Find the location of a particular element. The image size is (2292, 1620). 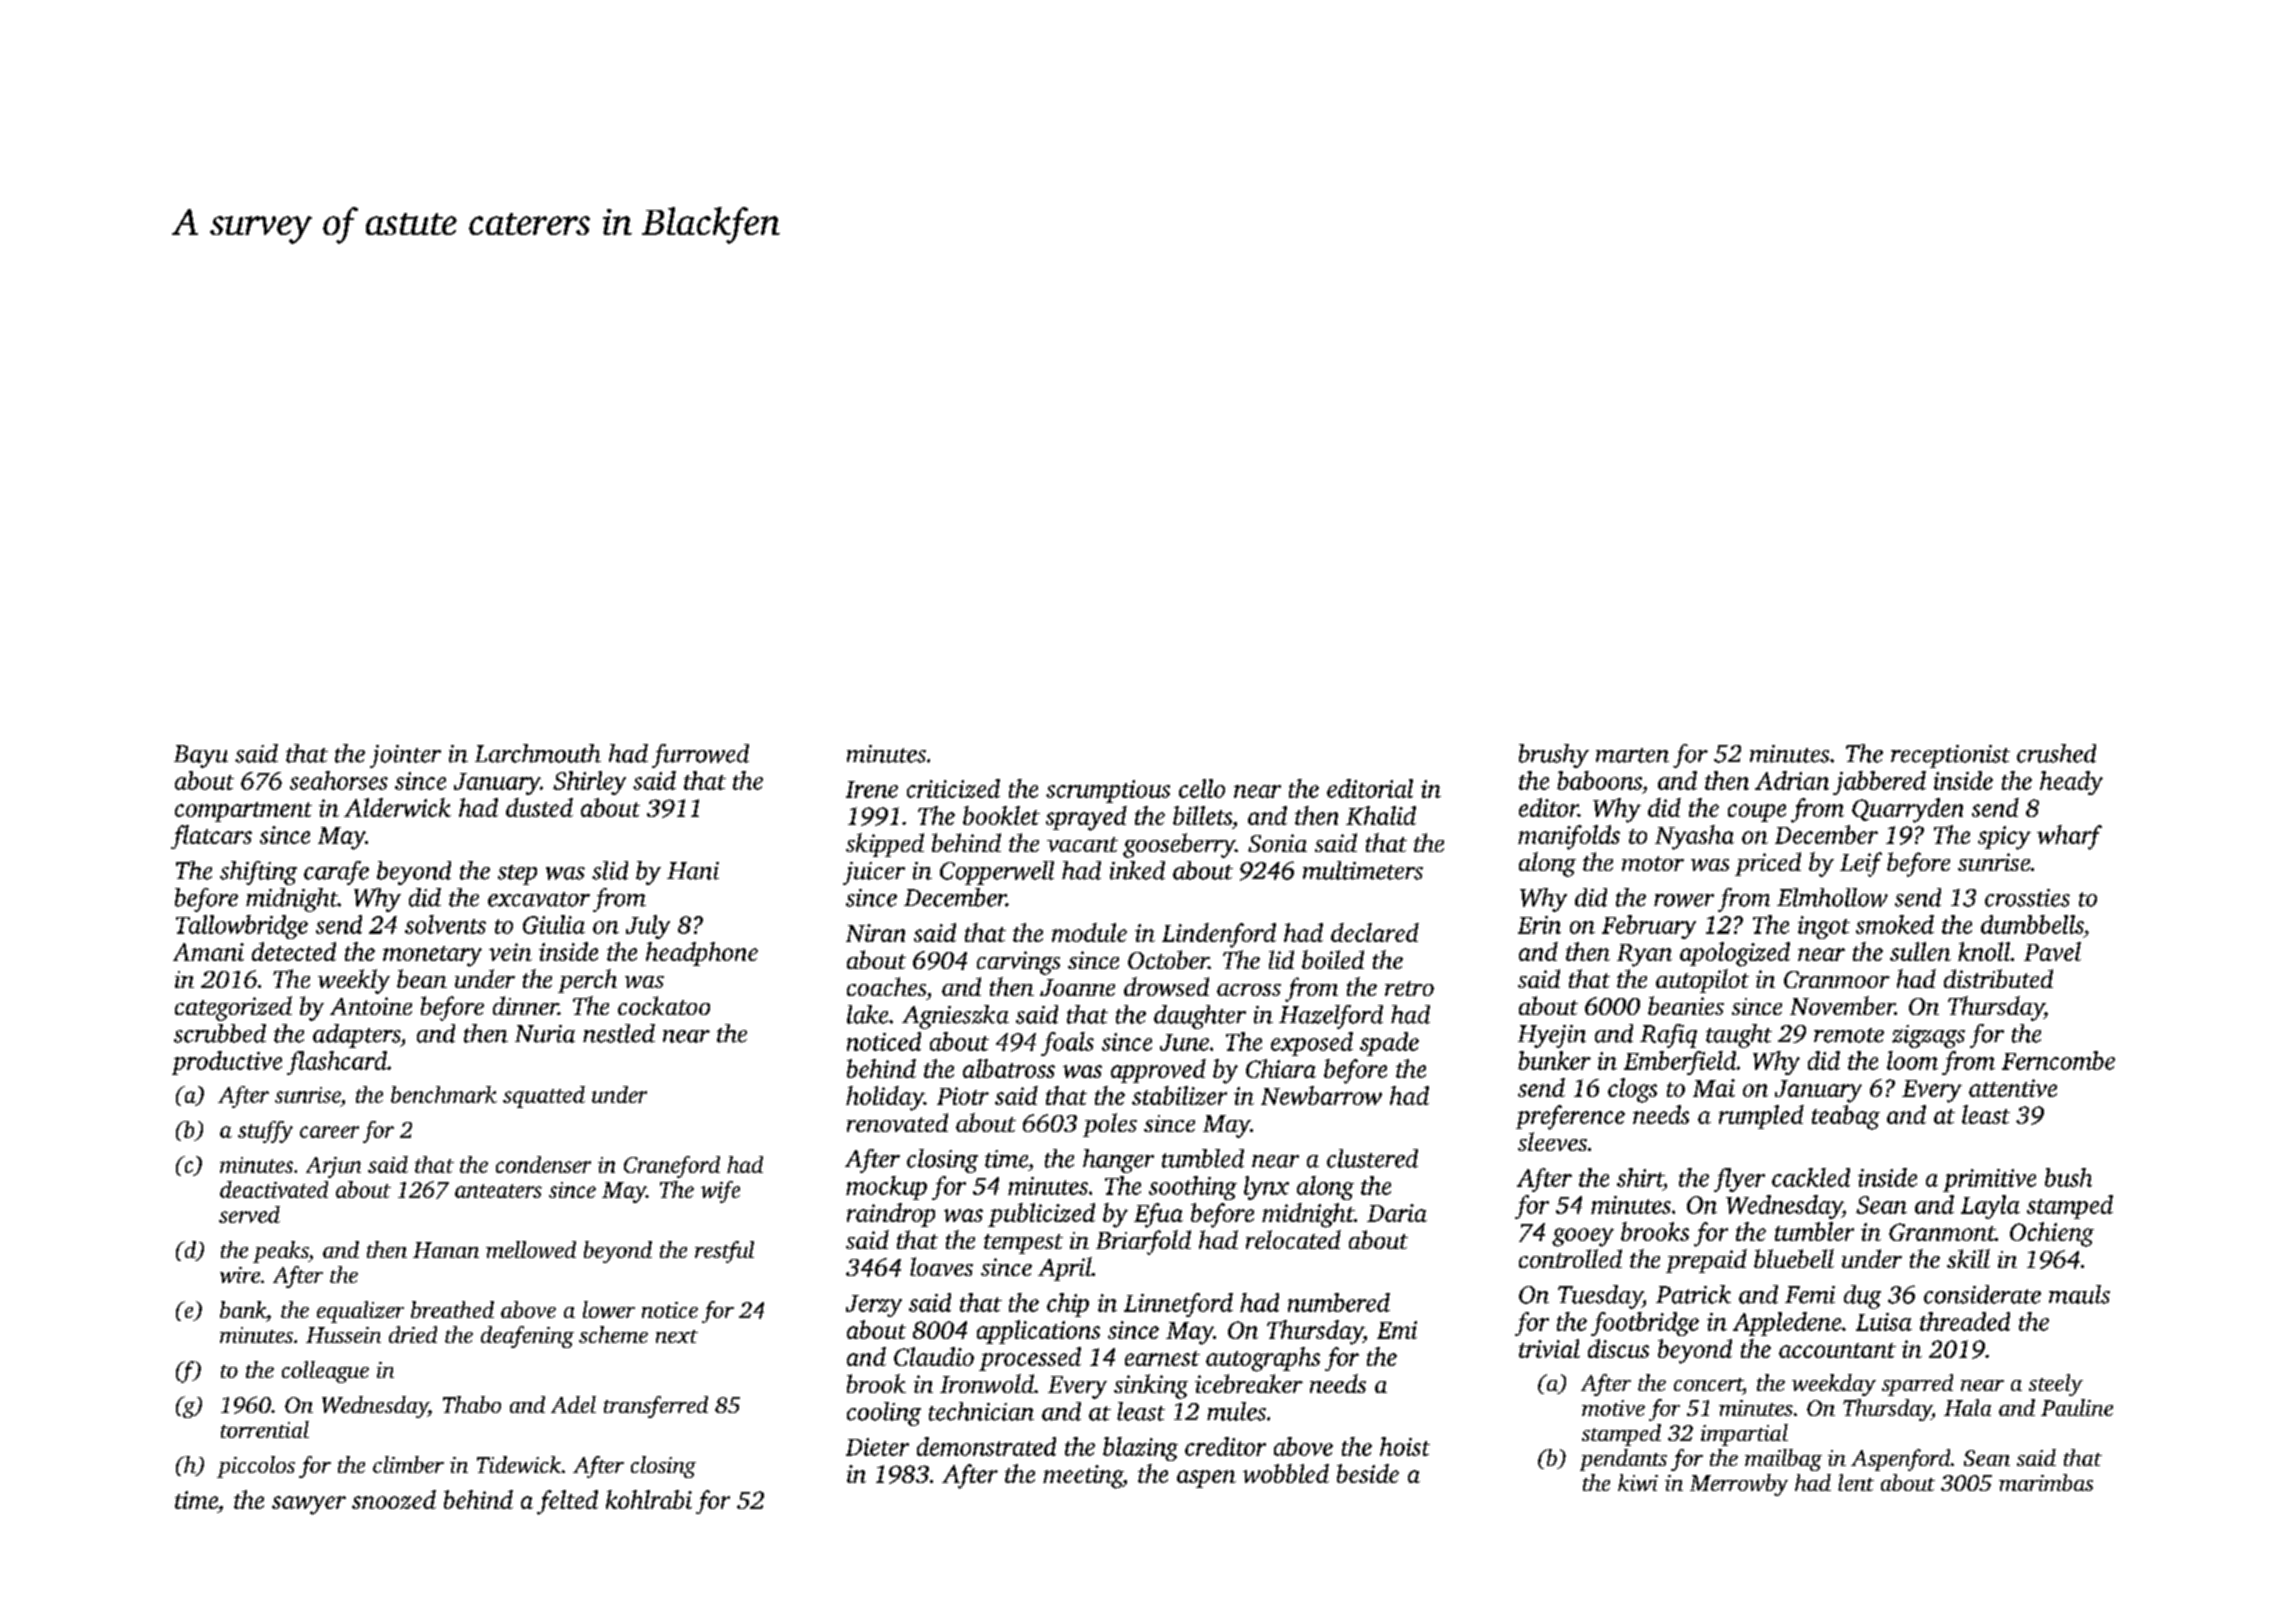

primitive is located at coordinates (1989, 1180).
